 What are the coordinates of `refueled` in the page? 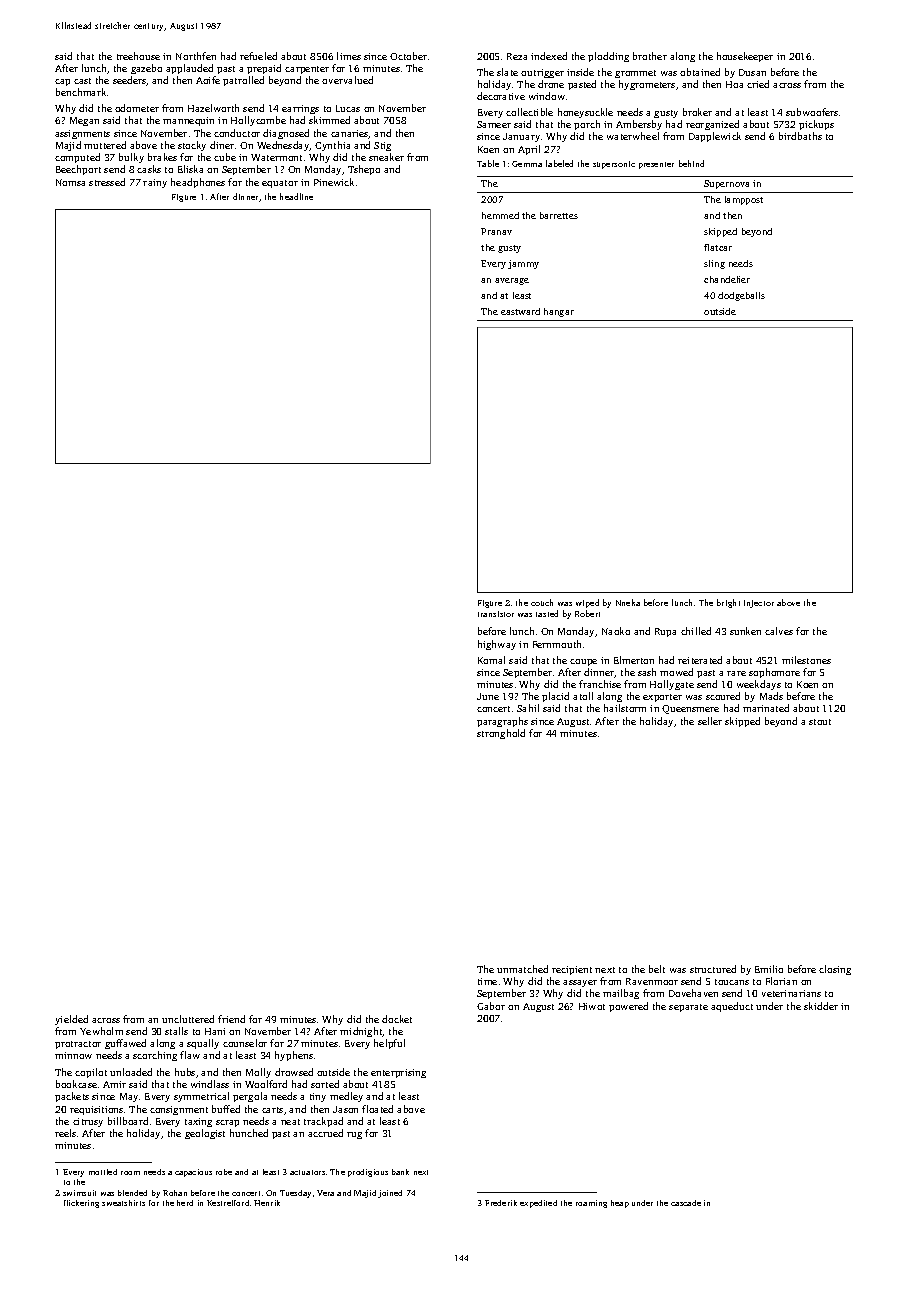 It's located at (258, 56).
